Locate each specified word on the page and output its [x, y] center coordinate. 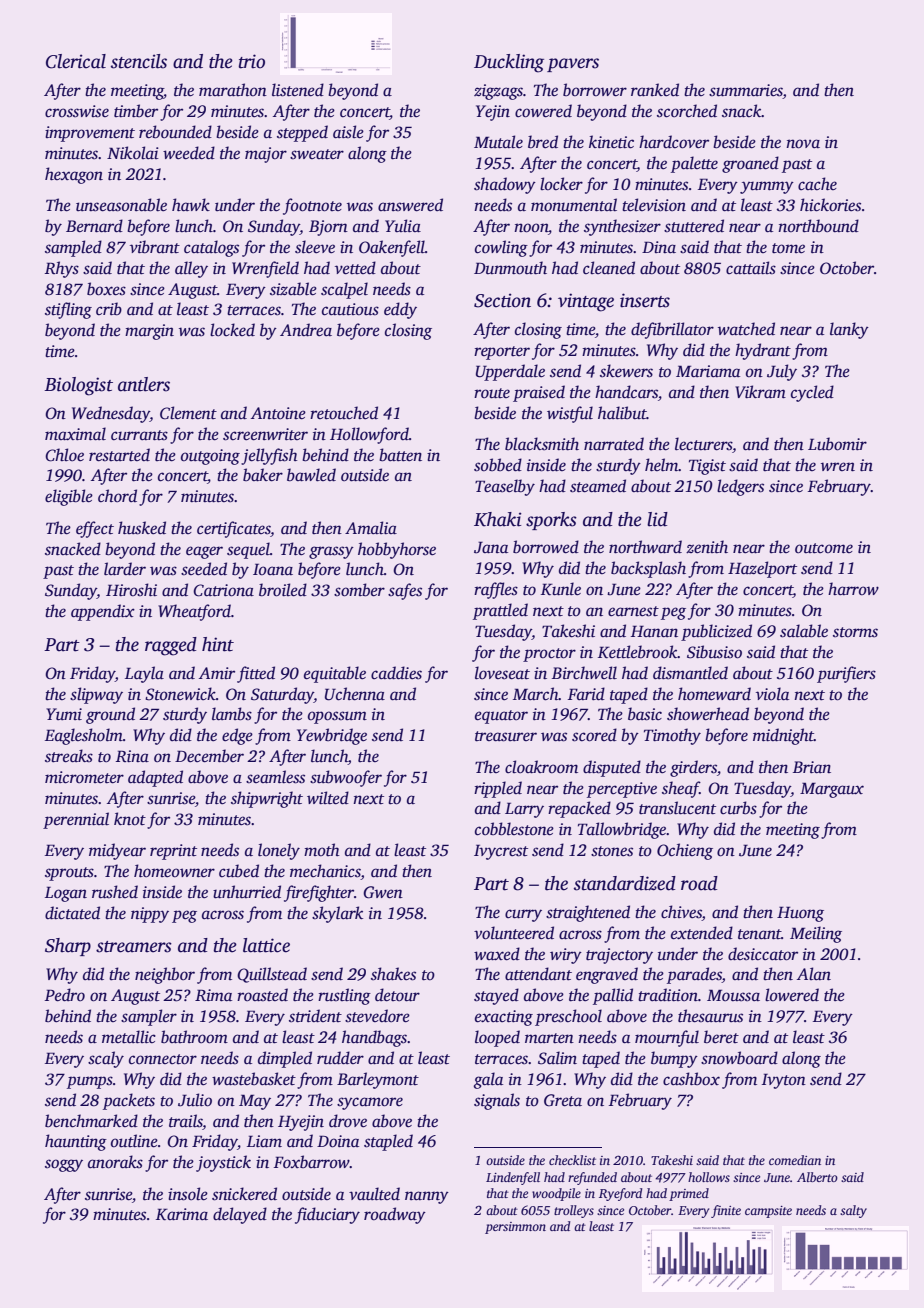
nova [803, 144]
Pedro [64, 995]
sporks [551, 521]
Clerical [76, 61]
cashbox [691, 1079]
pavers [573, 65]
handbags [374, 1038]
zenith [707, 547]
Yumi [64, 714]
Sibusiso [714, 652]
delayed [240, 1215]
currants [139, 435]
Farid [586, 694]
